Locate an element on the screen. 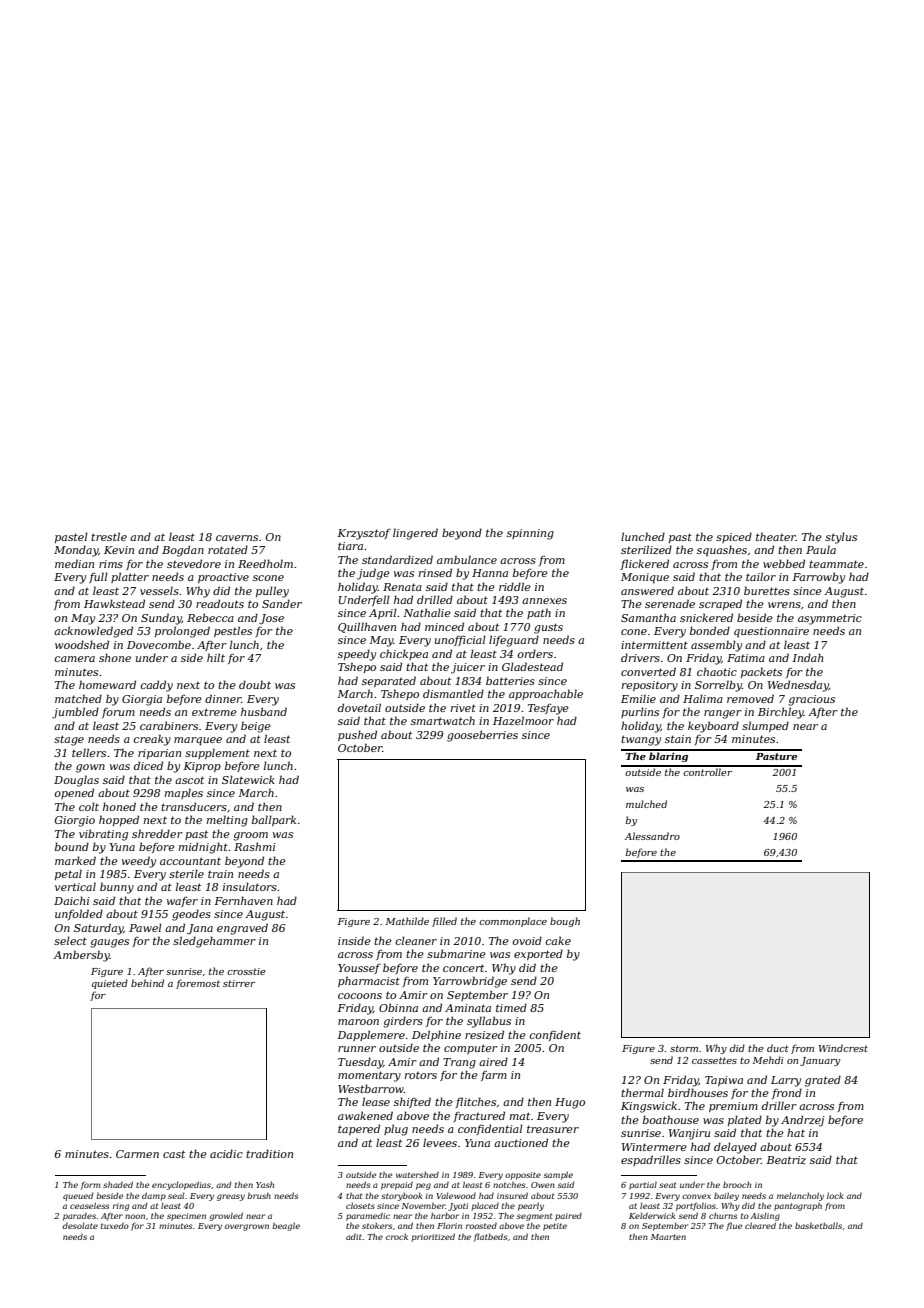 Image resolution: width=924 pixels, height=1308 pixels. sterile is located at coordinates (186, 873).
